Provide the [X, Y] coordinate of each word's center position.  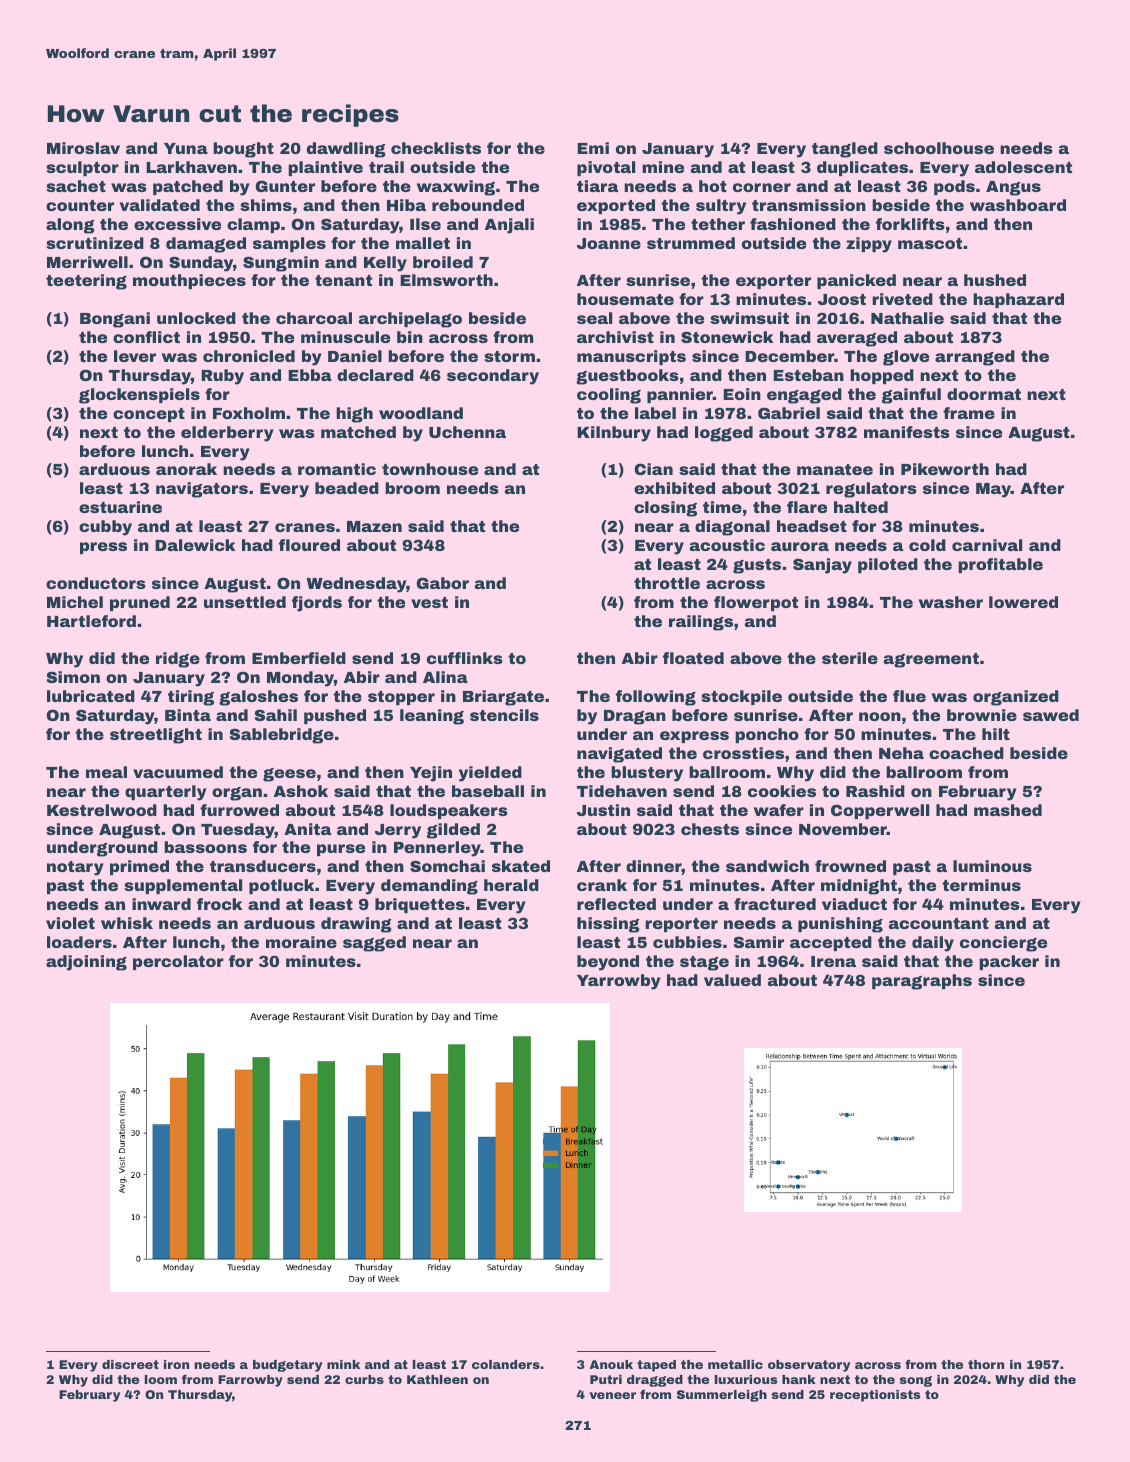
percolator [178, 962]
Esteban [808, 375]
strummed [691, 243]
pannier [680, 395]
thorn [986, 1364]
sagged [374, 944]
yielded [490, 774]
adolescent [1023, 167]
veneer [612, 1395]
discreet [130, 1364]
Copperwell [880, 811]
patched [188, 187]
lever [135, 356]
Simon [73, 677]
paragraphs [922, 982]
